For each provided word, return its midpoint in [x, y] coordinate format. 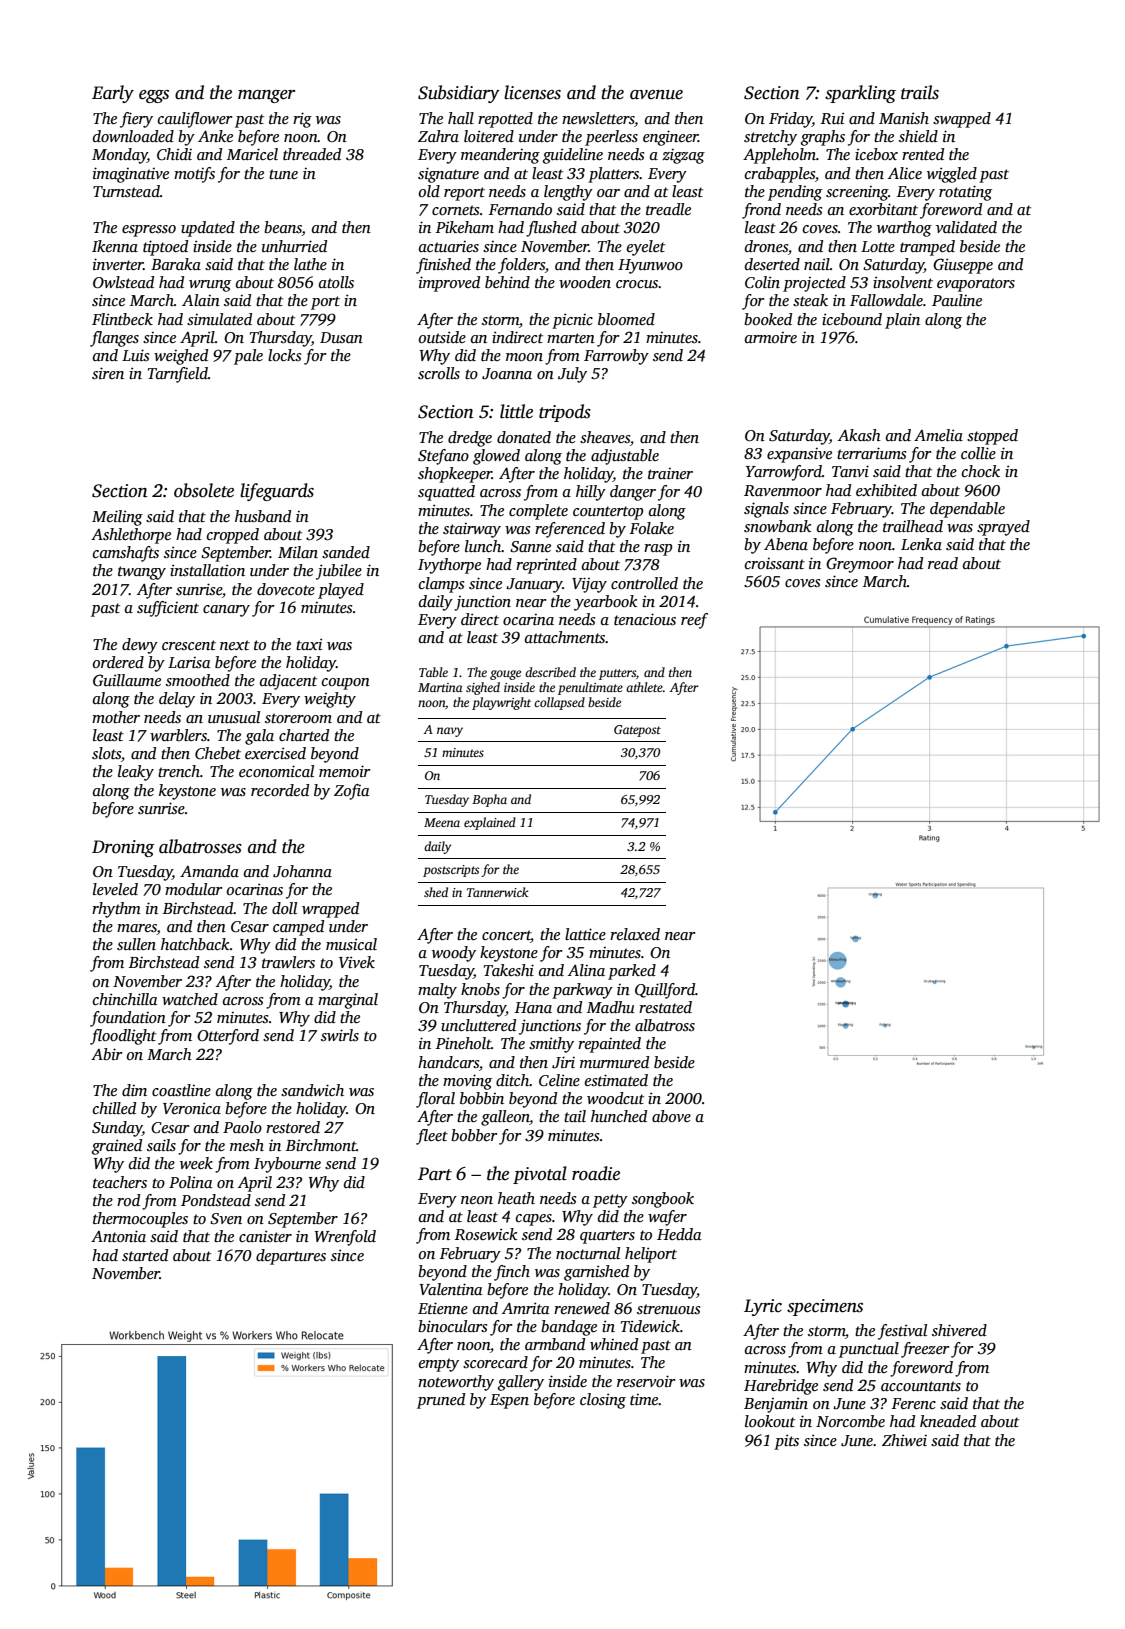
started [145, 1255]
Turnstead [126, 191]
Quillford [665, 991]
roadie [596, 1173]
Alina [586, 970]
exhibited [886, 490]
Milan [298, 552]
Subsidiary [459, 94]
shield [918, 136]
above [671, 1116]
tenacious [645, 619]
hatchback [195, 944]
